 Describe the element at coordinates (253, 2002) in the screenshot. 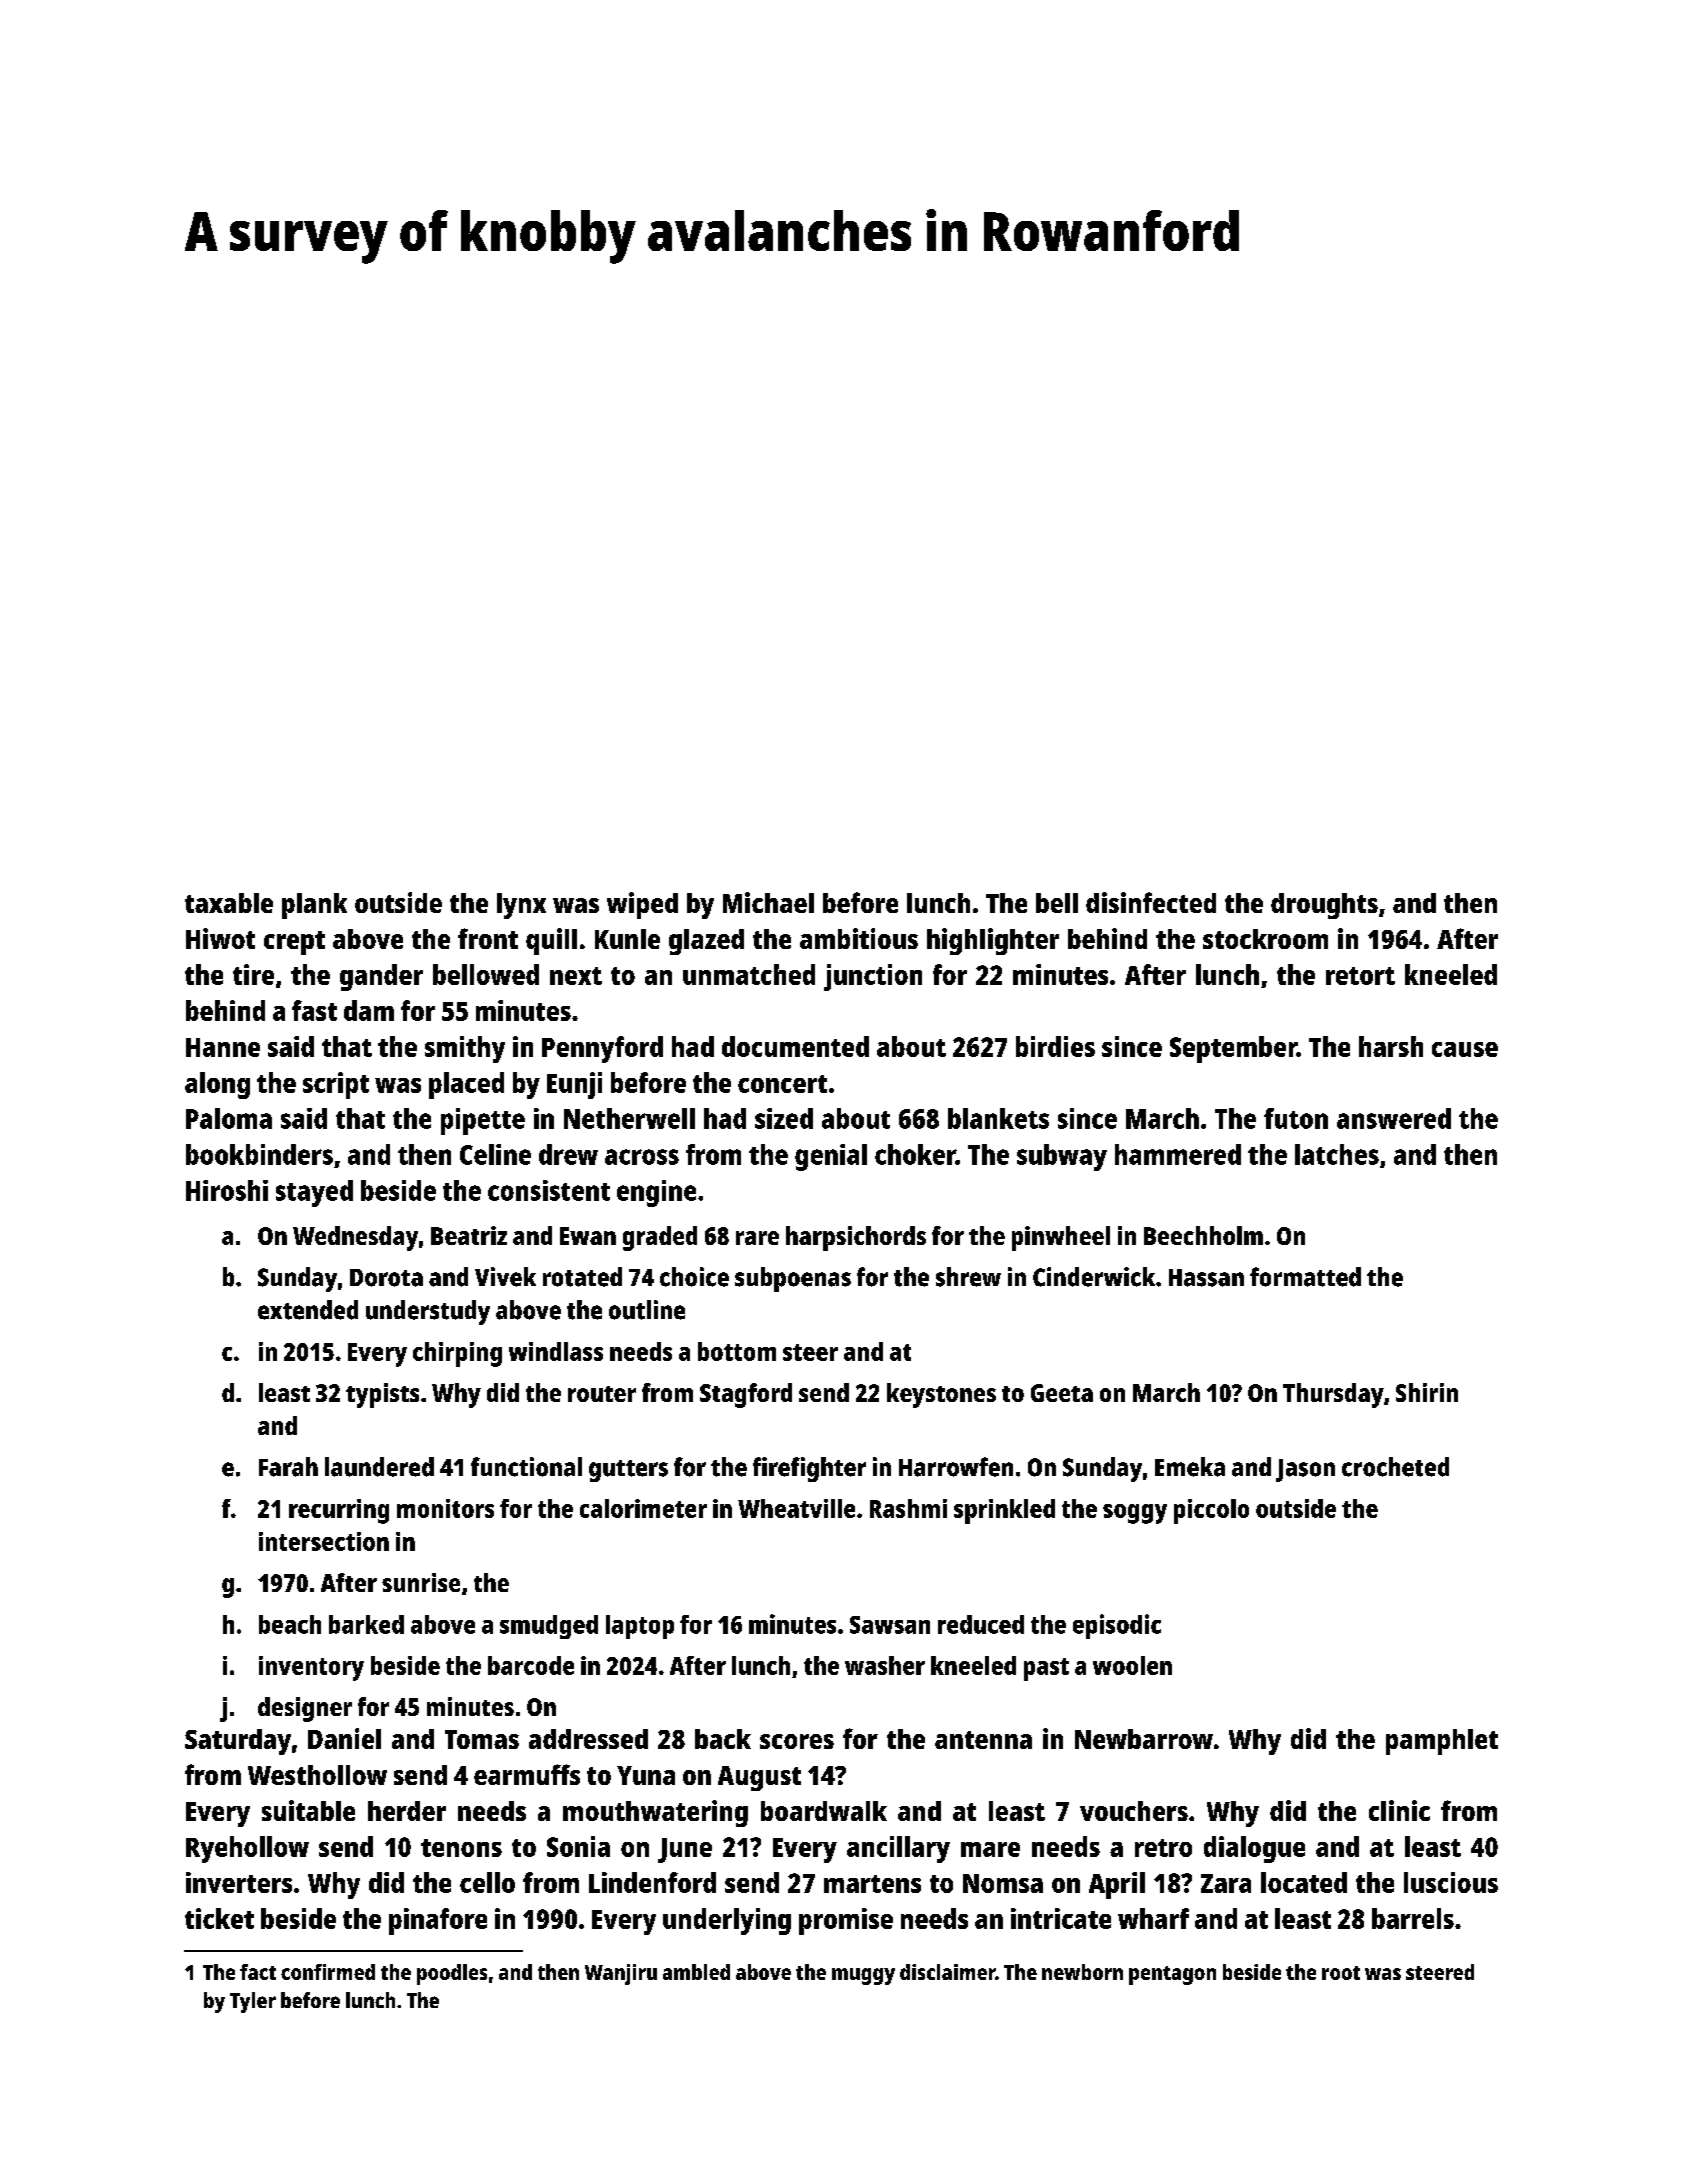

I see `Tyler` at that location.
